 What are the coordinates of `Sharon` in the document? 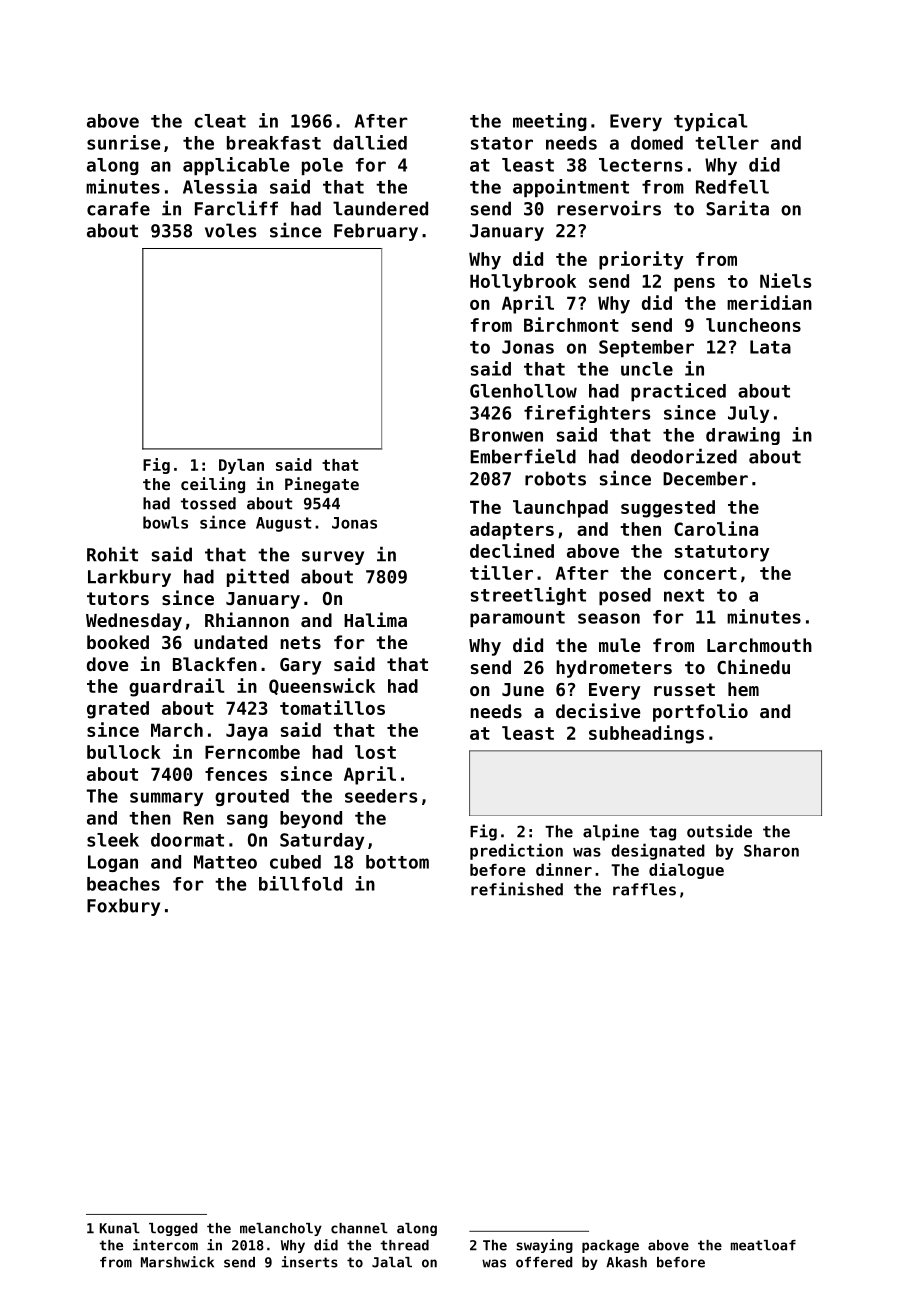 It's located at (771, 850).
